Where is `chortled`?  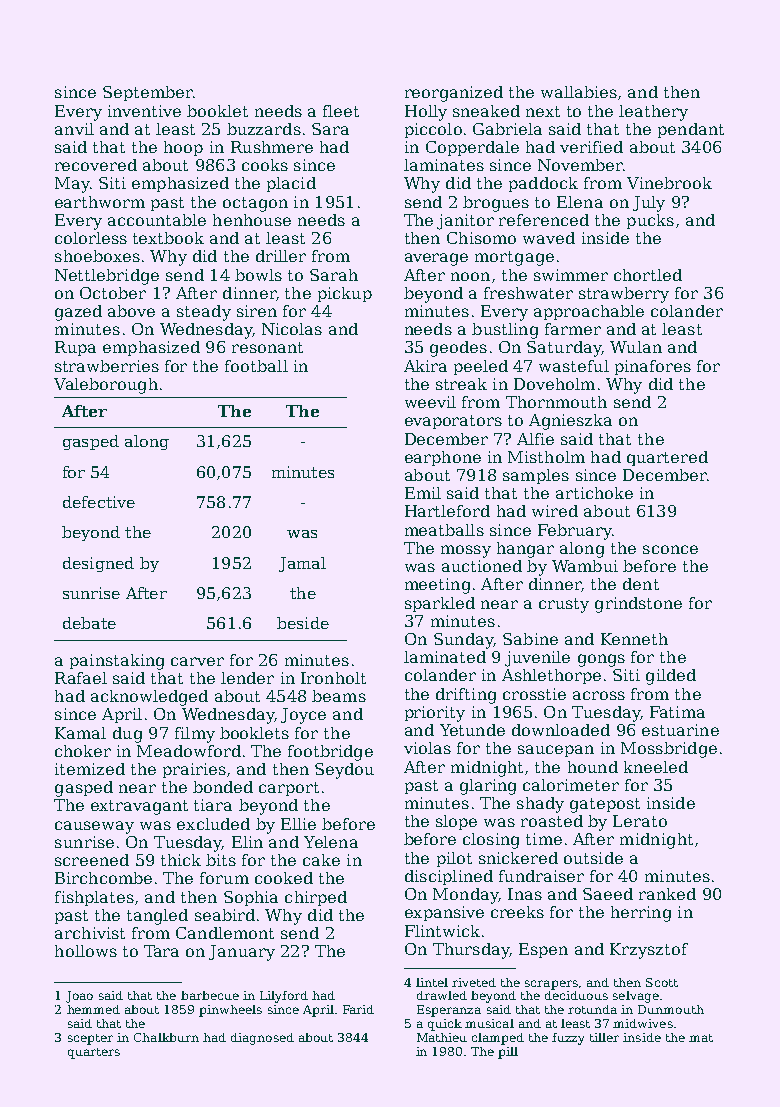
chortled is located at coordinates (648, 275).
